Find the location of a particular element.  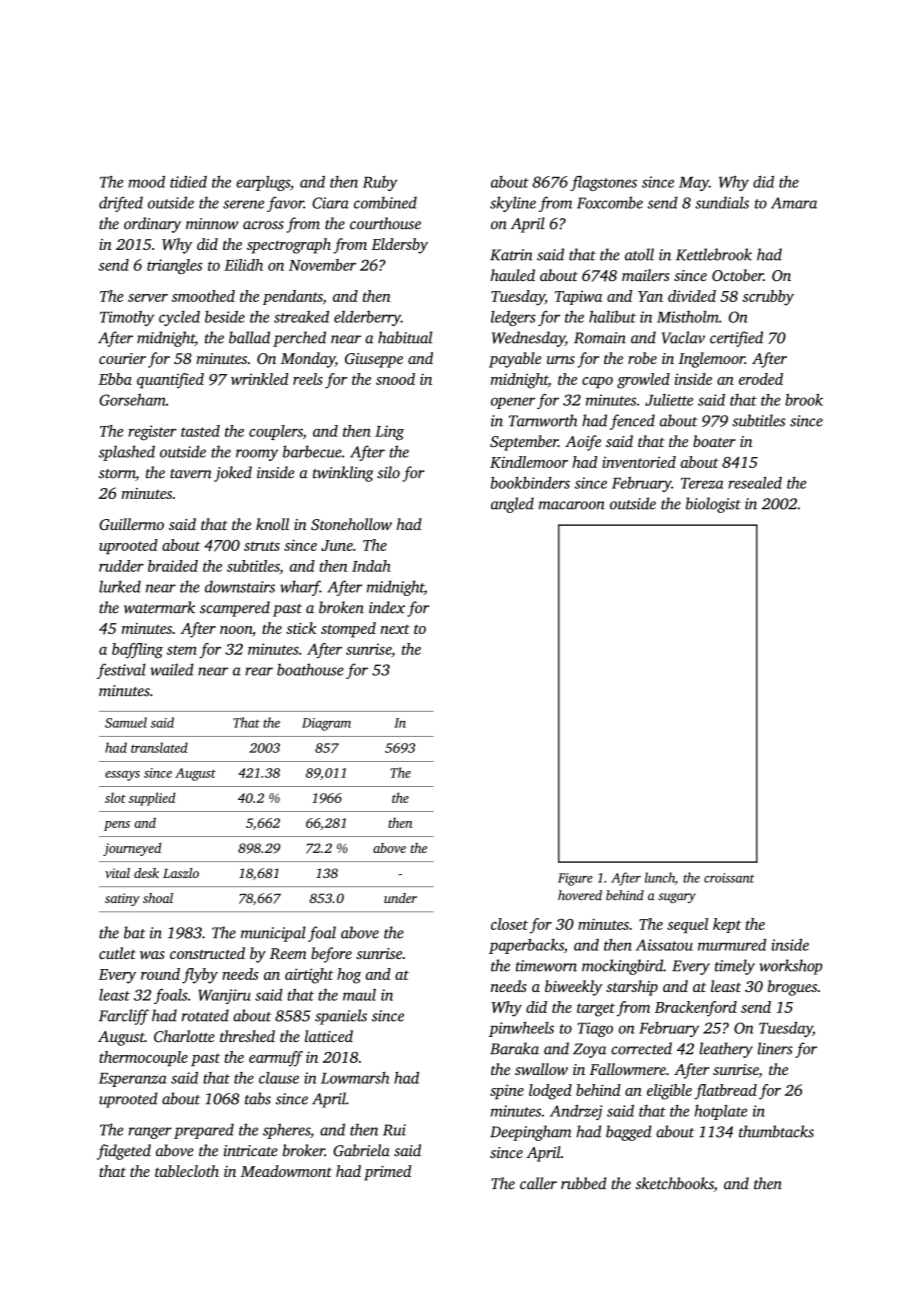

Ruby is located at coordinates (380, 183).
